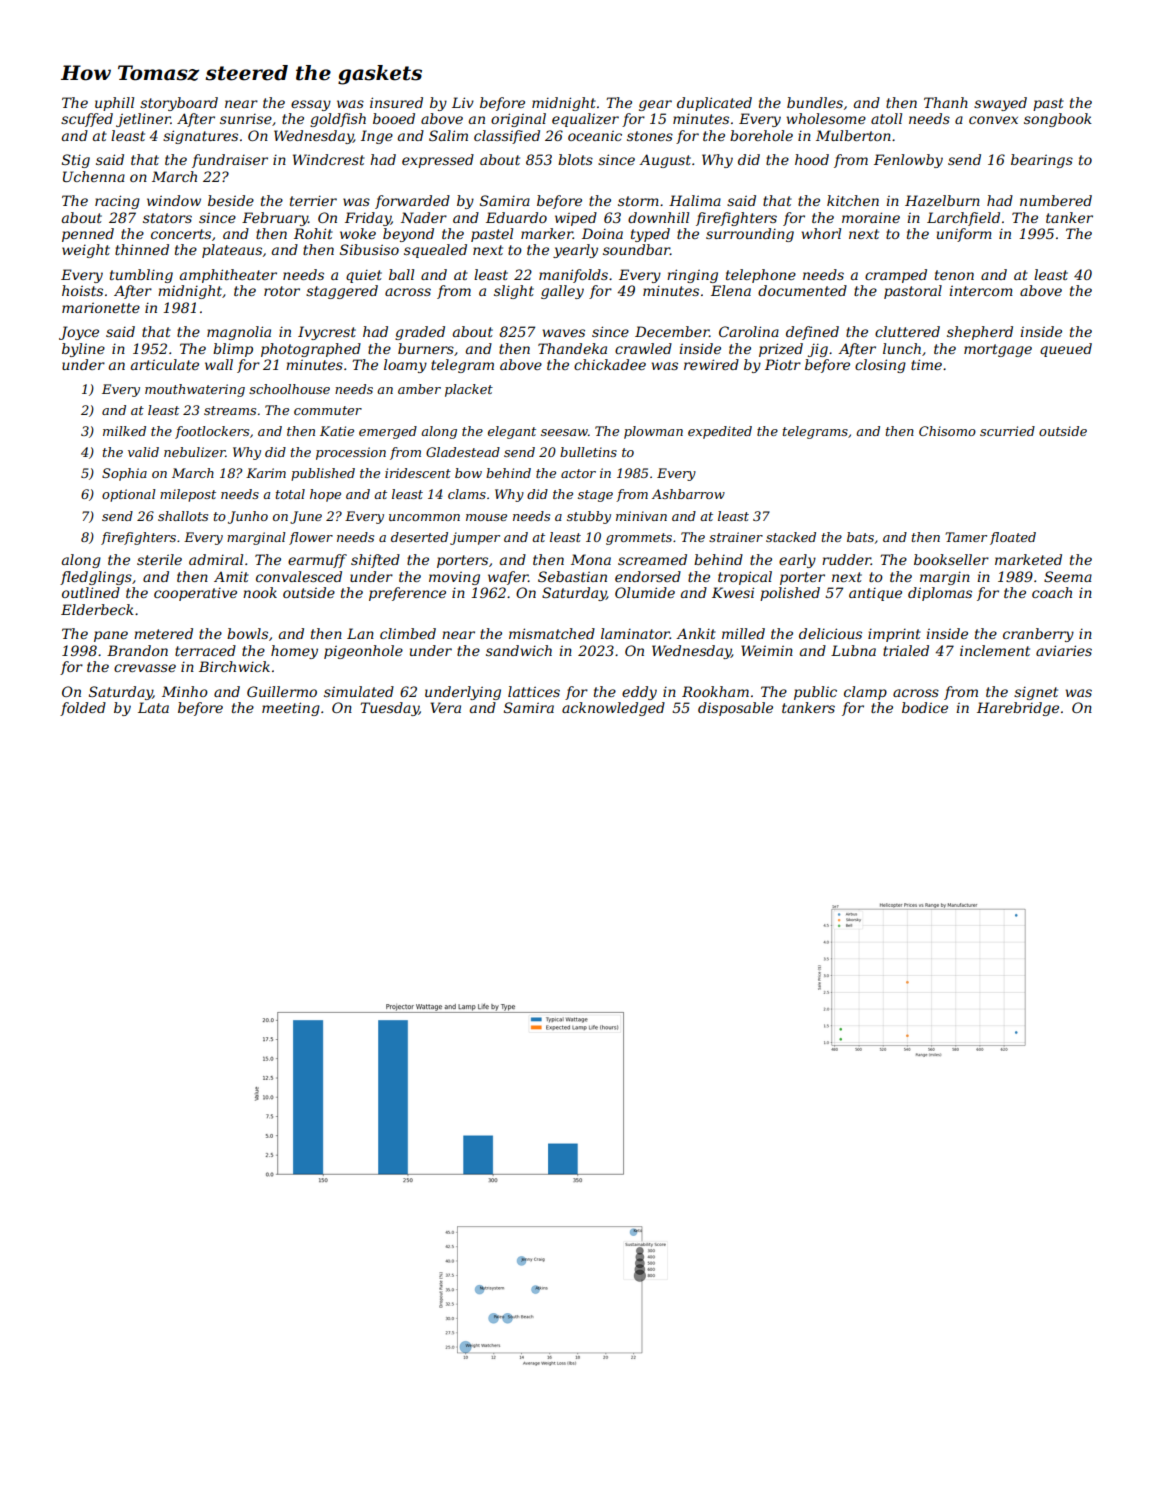 This page has width=1154, height=1493. Describe the element at coordinates (408, 633) in the page. I see `climbed` at that location.
